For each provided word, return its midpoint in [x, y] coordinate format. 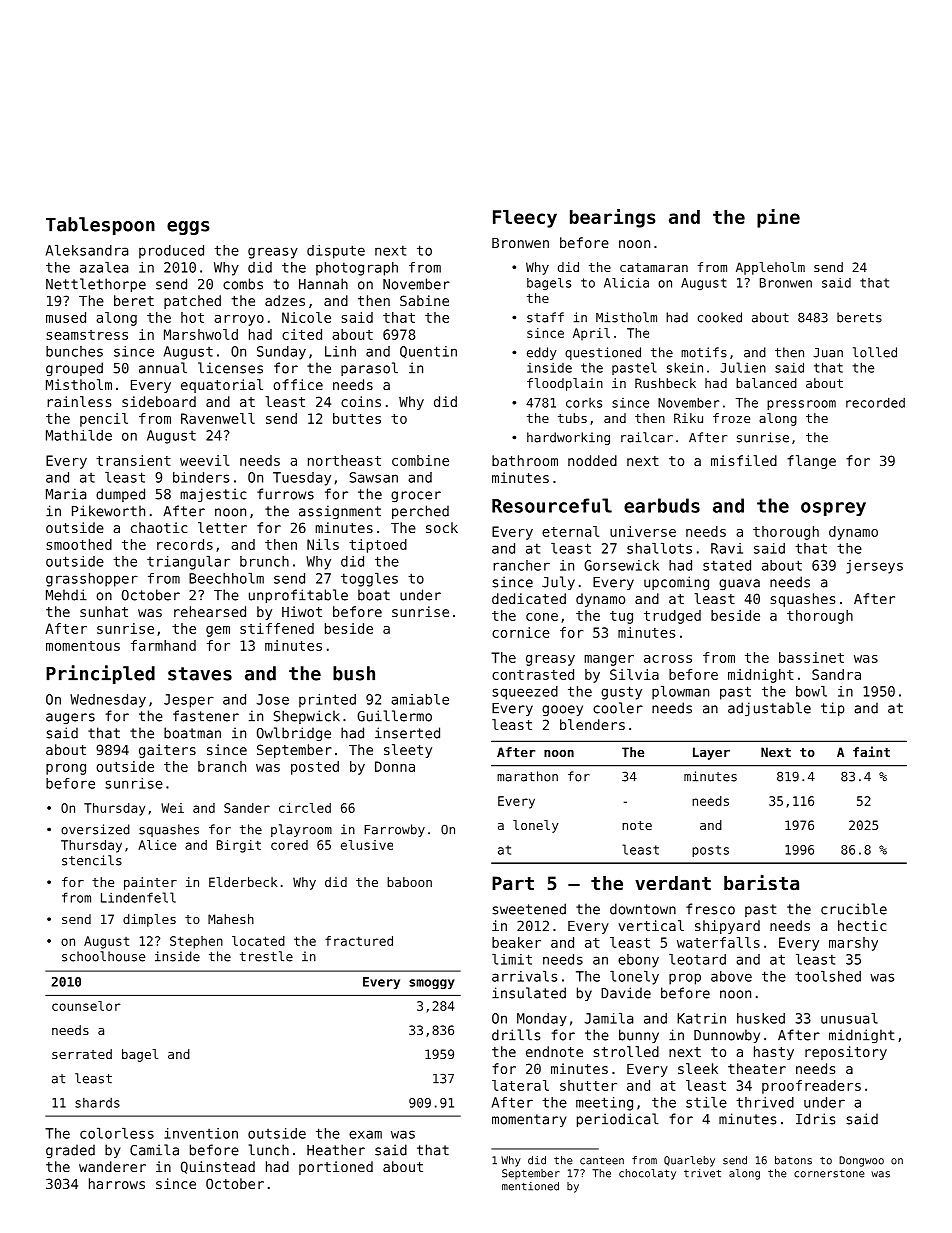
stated [727, 565]
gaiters [167, 751]
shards [97, 1103]
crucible [854, 909]
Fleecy [525, 219]
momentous [83, 646]
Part [513, 883]
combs [243, 284]
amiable [420, 699]
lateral [520, 1085]
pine [778, 218]
